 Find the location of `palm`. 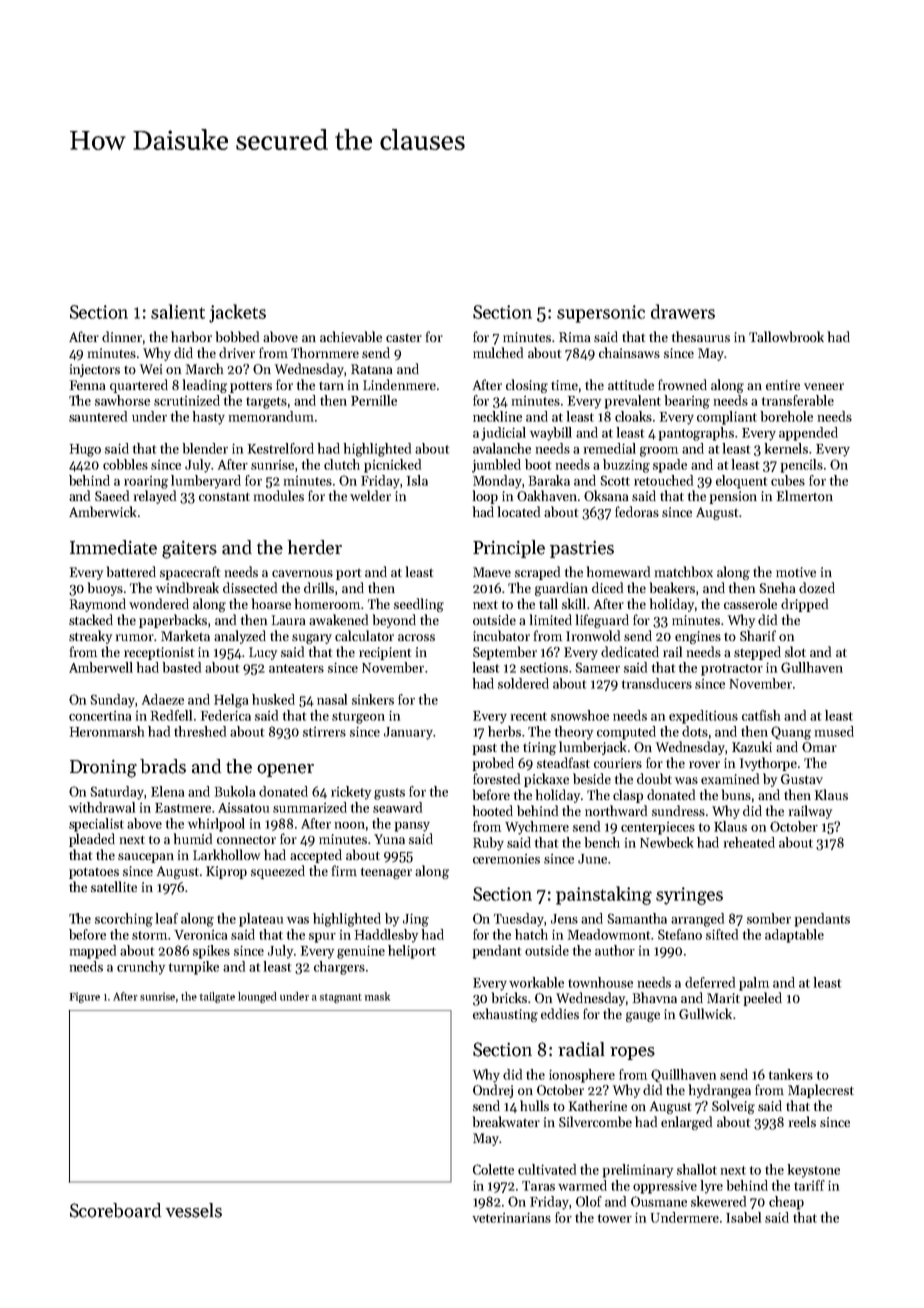

palm is located at coordinates (754, 984).
